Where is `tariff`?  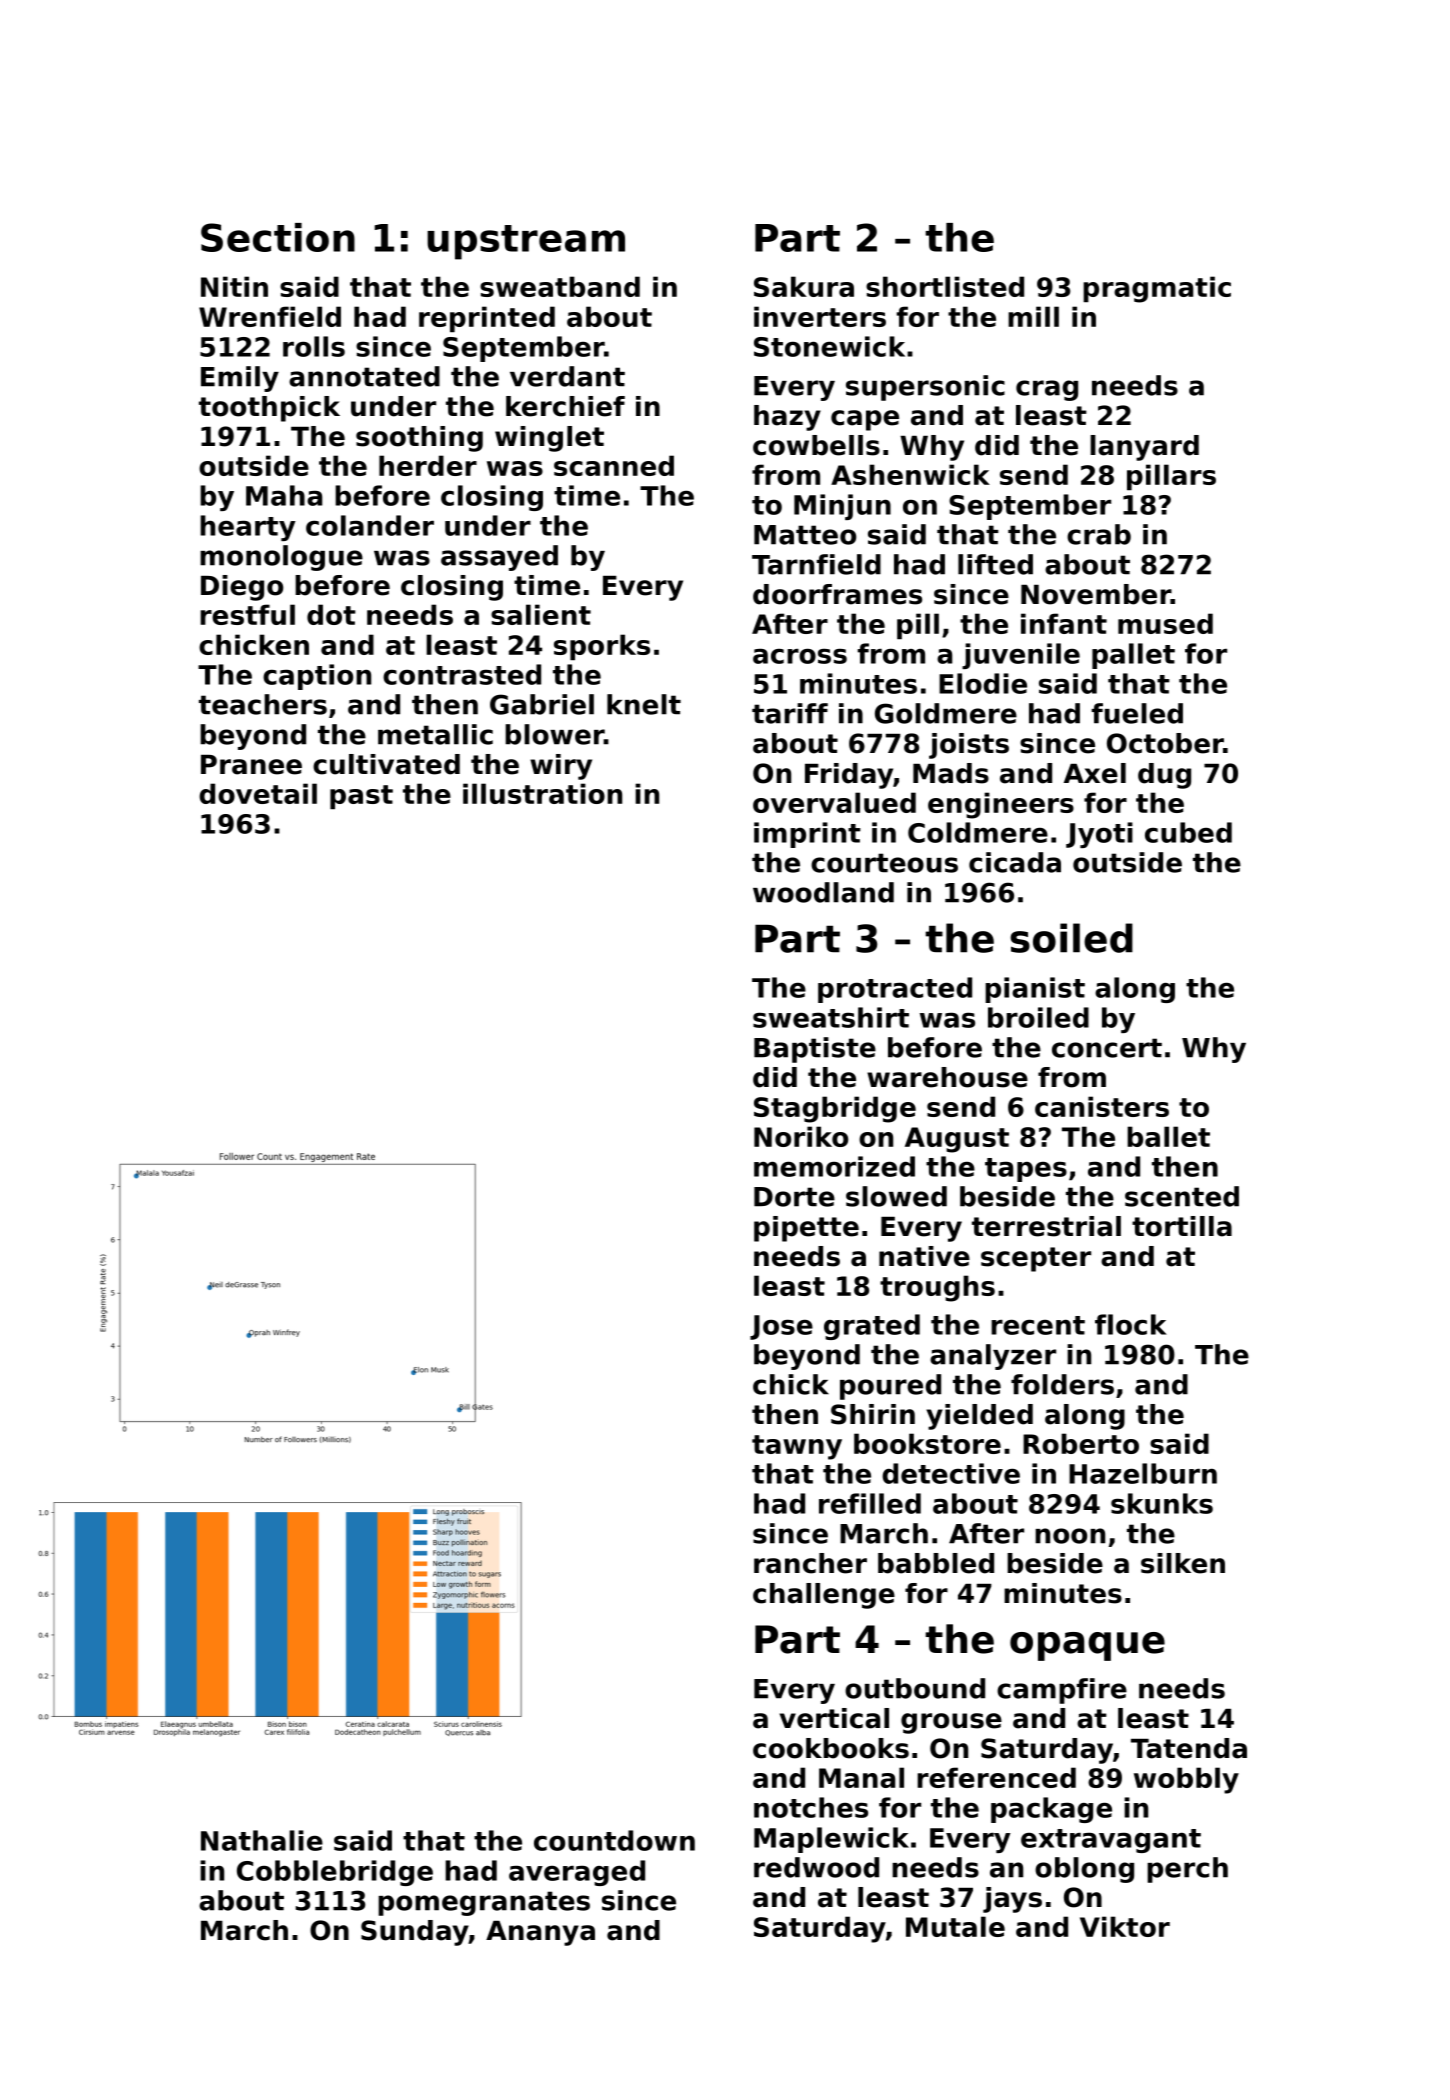
tariff is located at coordinates (790, 713).
